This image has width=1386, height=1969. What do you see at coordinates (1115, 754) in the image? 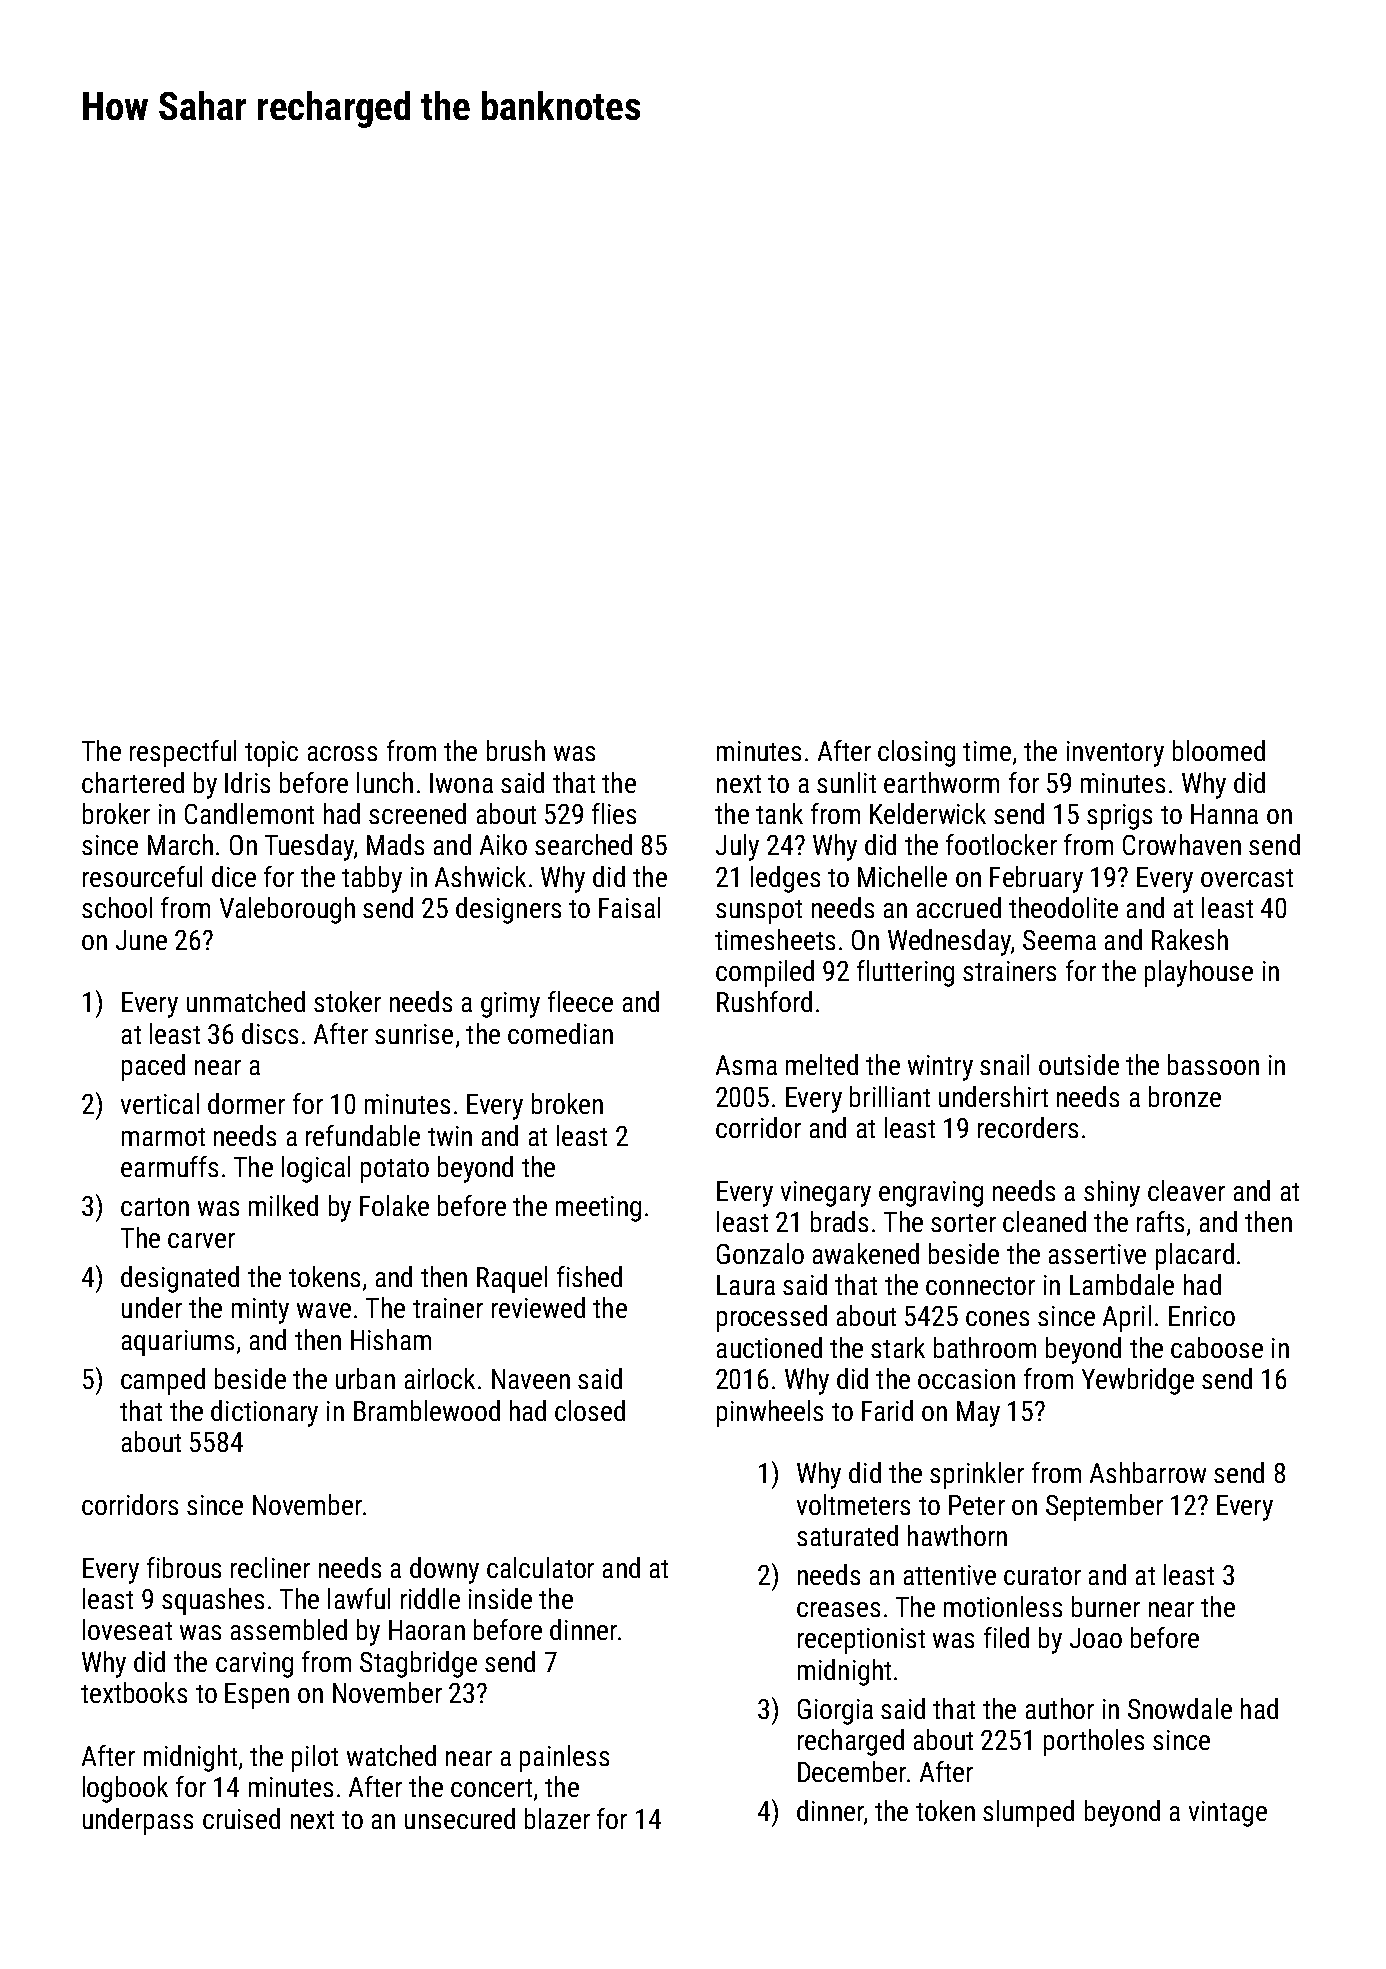
I see `inventory` at bounding box center [1115, 754].
